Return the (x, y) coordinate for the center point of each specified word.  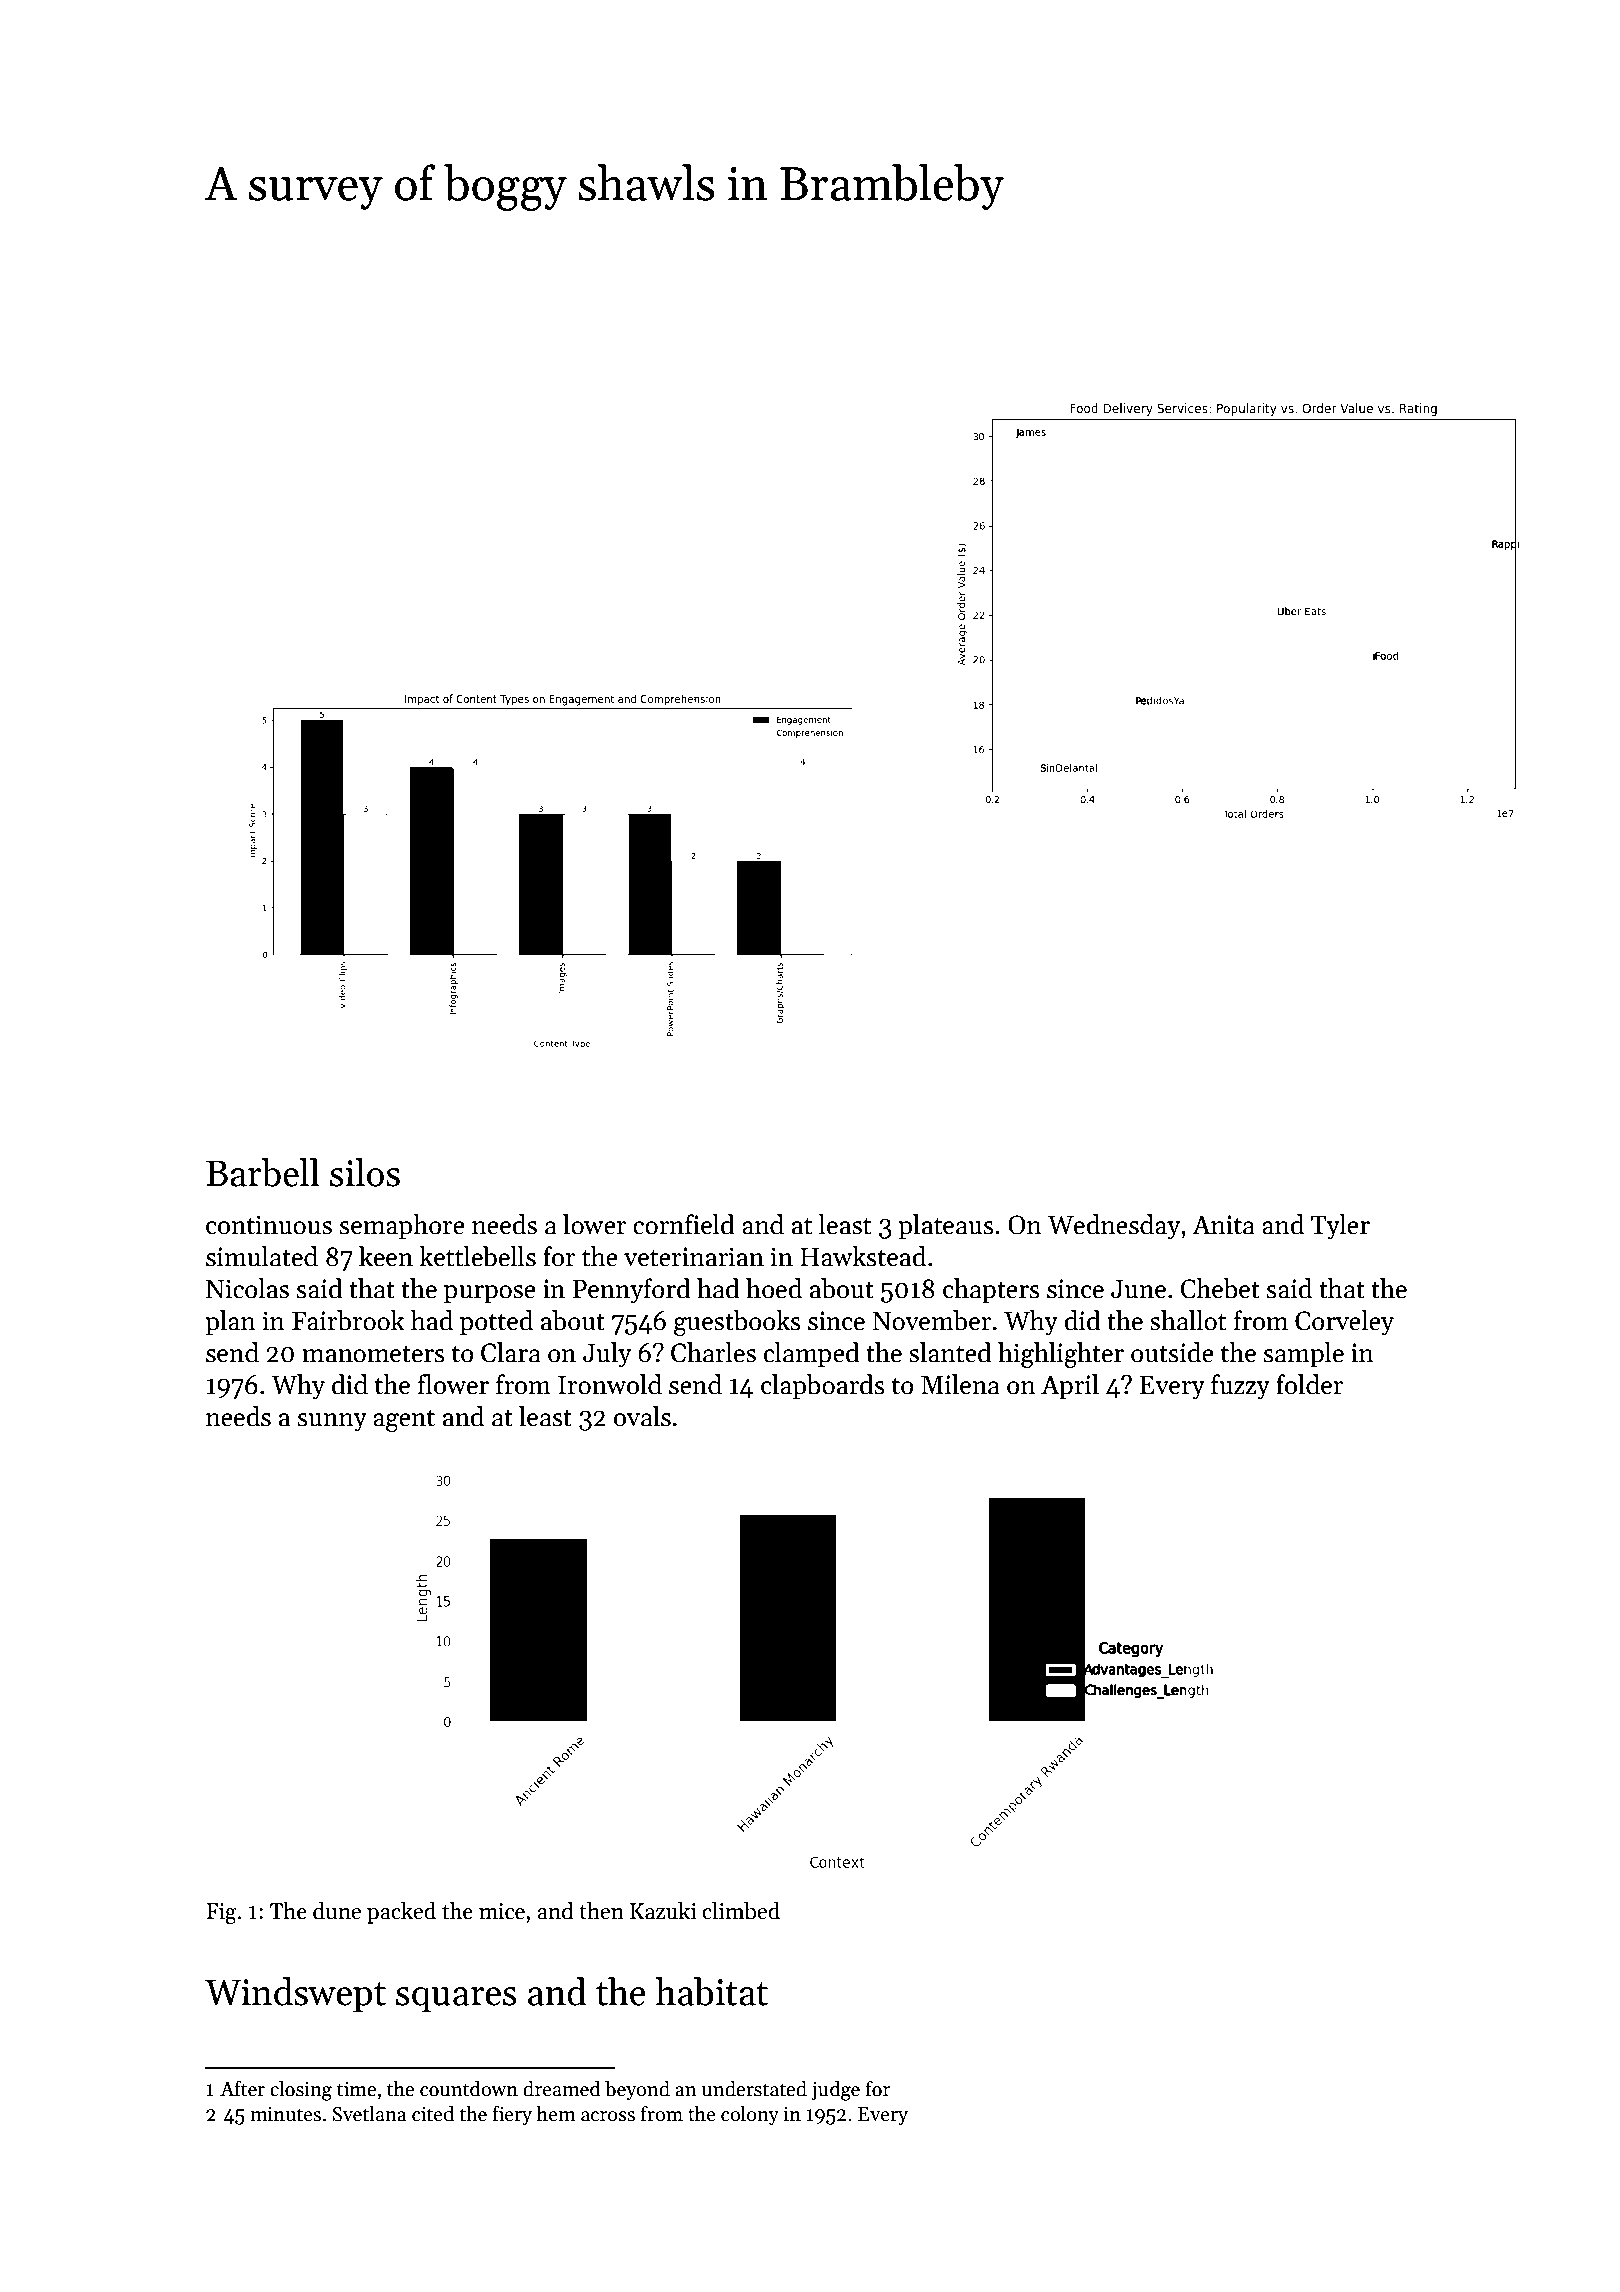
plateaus (946, 1227)
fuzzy (1240, 1387)
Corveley (1344, 1323)
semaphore (402, 1227)
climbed (741, 1911)
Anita (1223, 1225)
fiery (512, 2115)
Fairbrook (348, 1320)
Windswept (295, 1995)
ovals (642, 1416)
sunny (332, 1422)
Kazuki (663, 1911)
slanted (950, 1352)
